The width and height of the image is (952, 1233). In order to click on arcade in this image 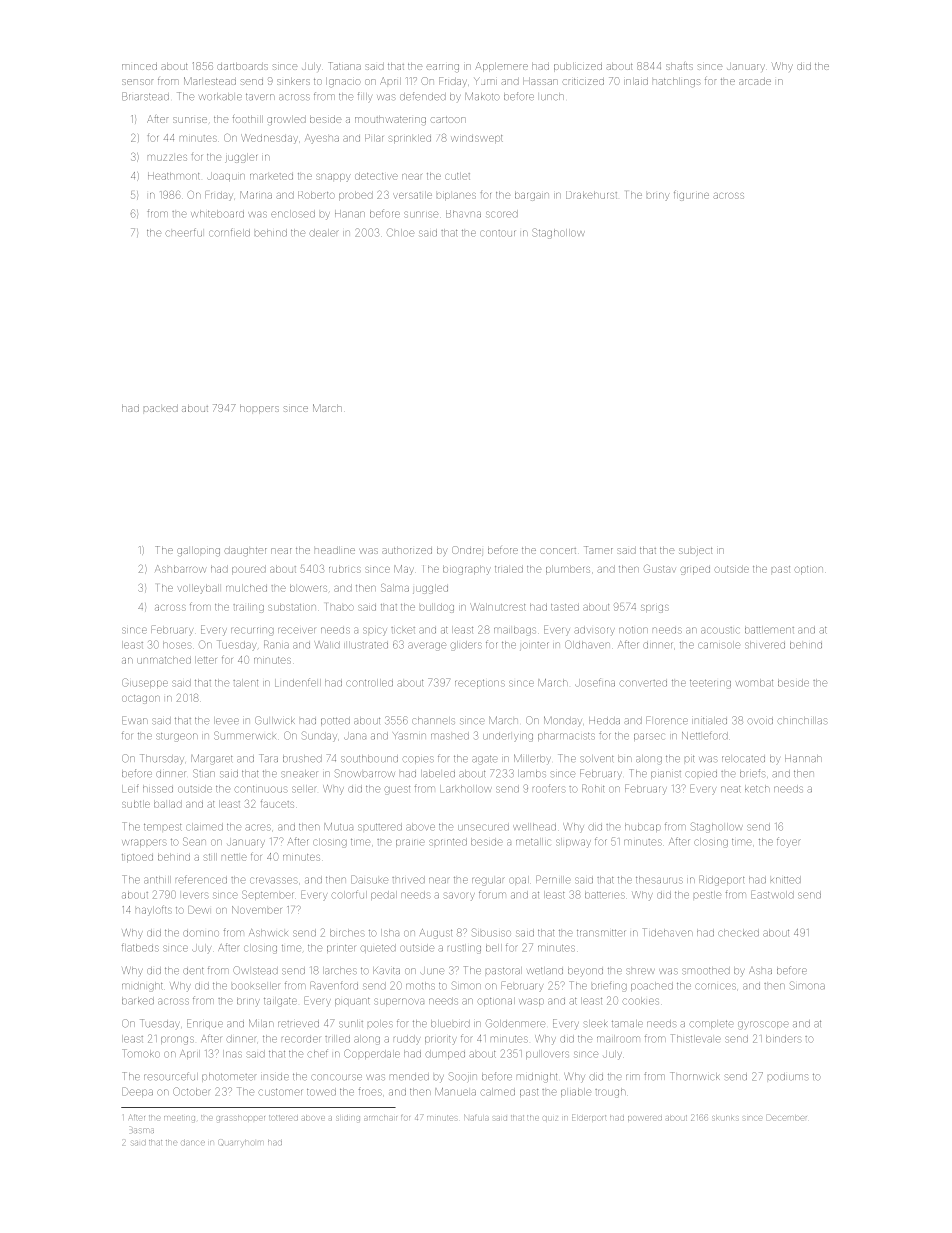, I will do `click(755, 81)`.
